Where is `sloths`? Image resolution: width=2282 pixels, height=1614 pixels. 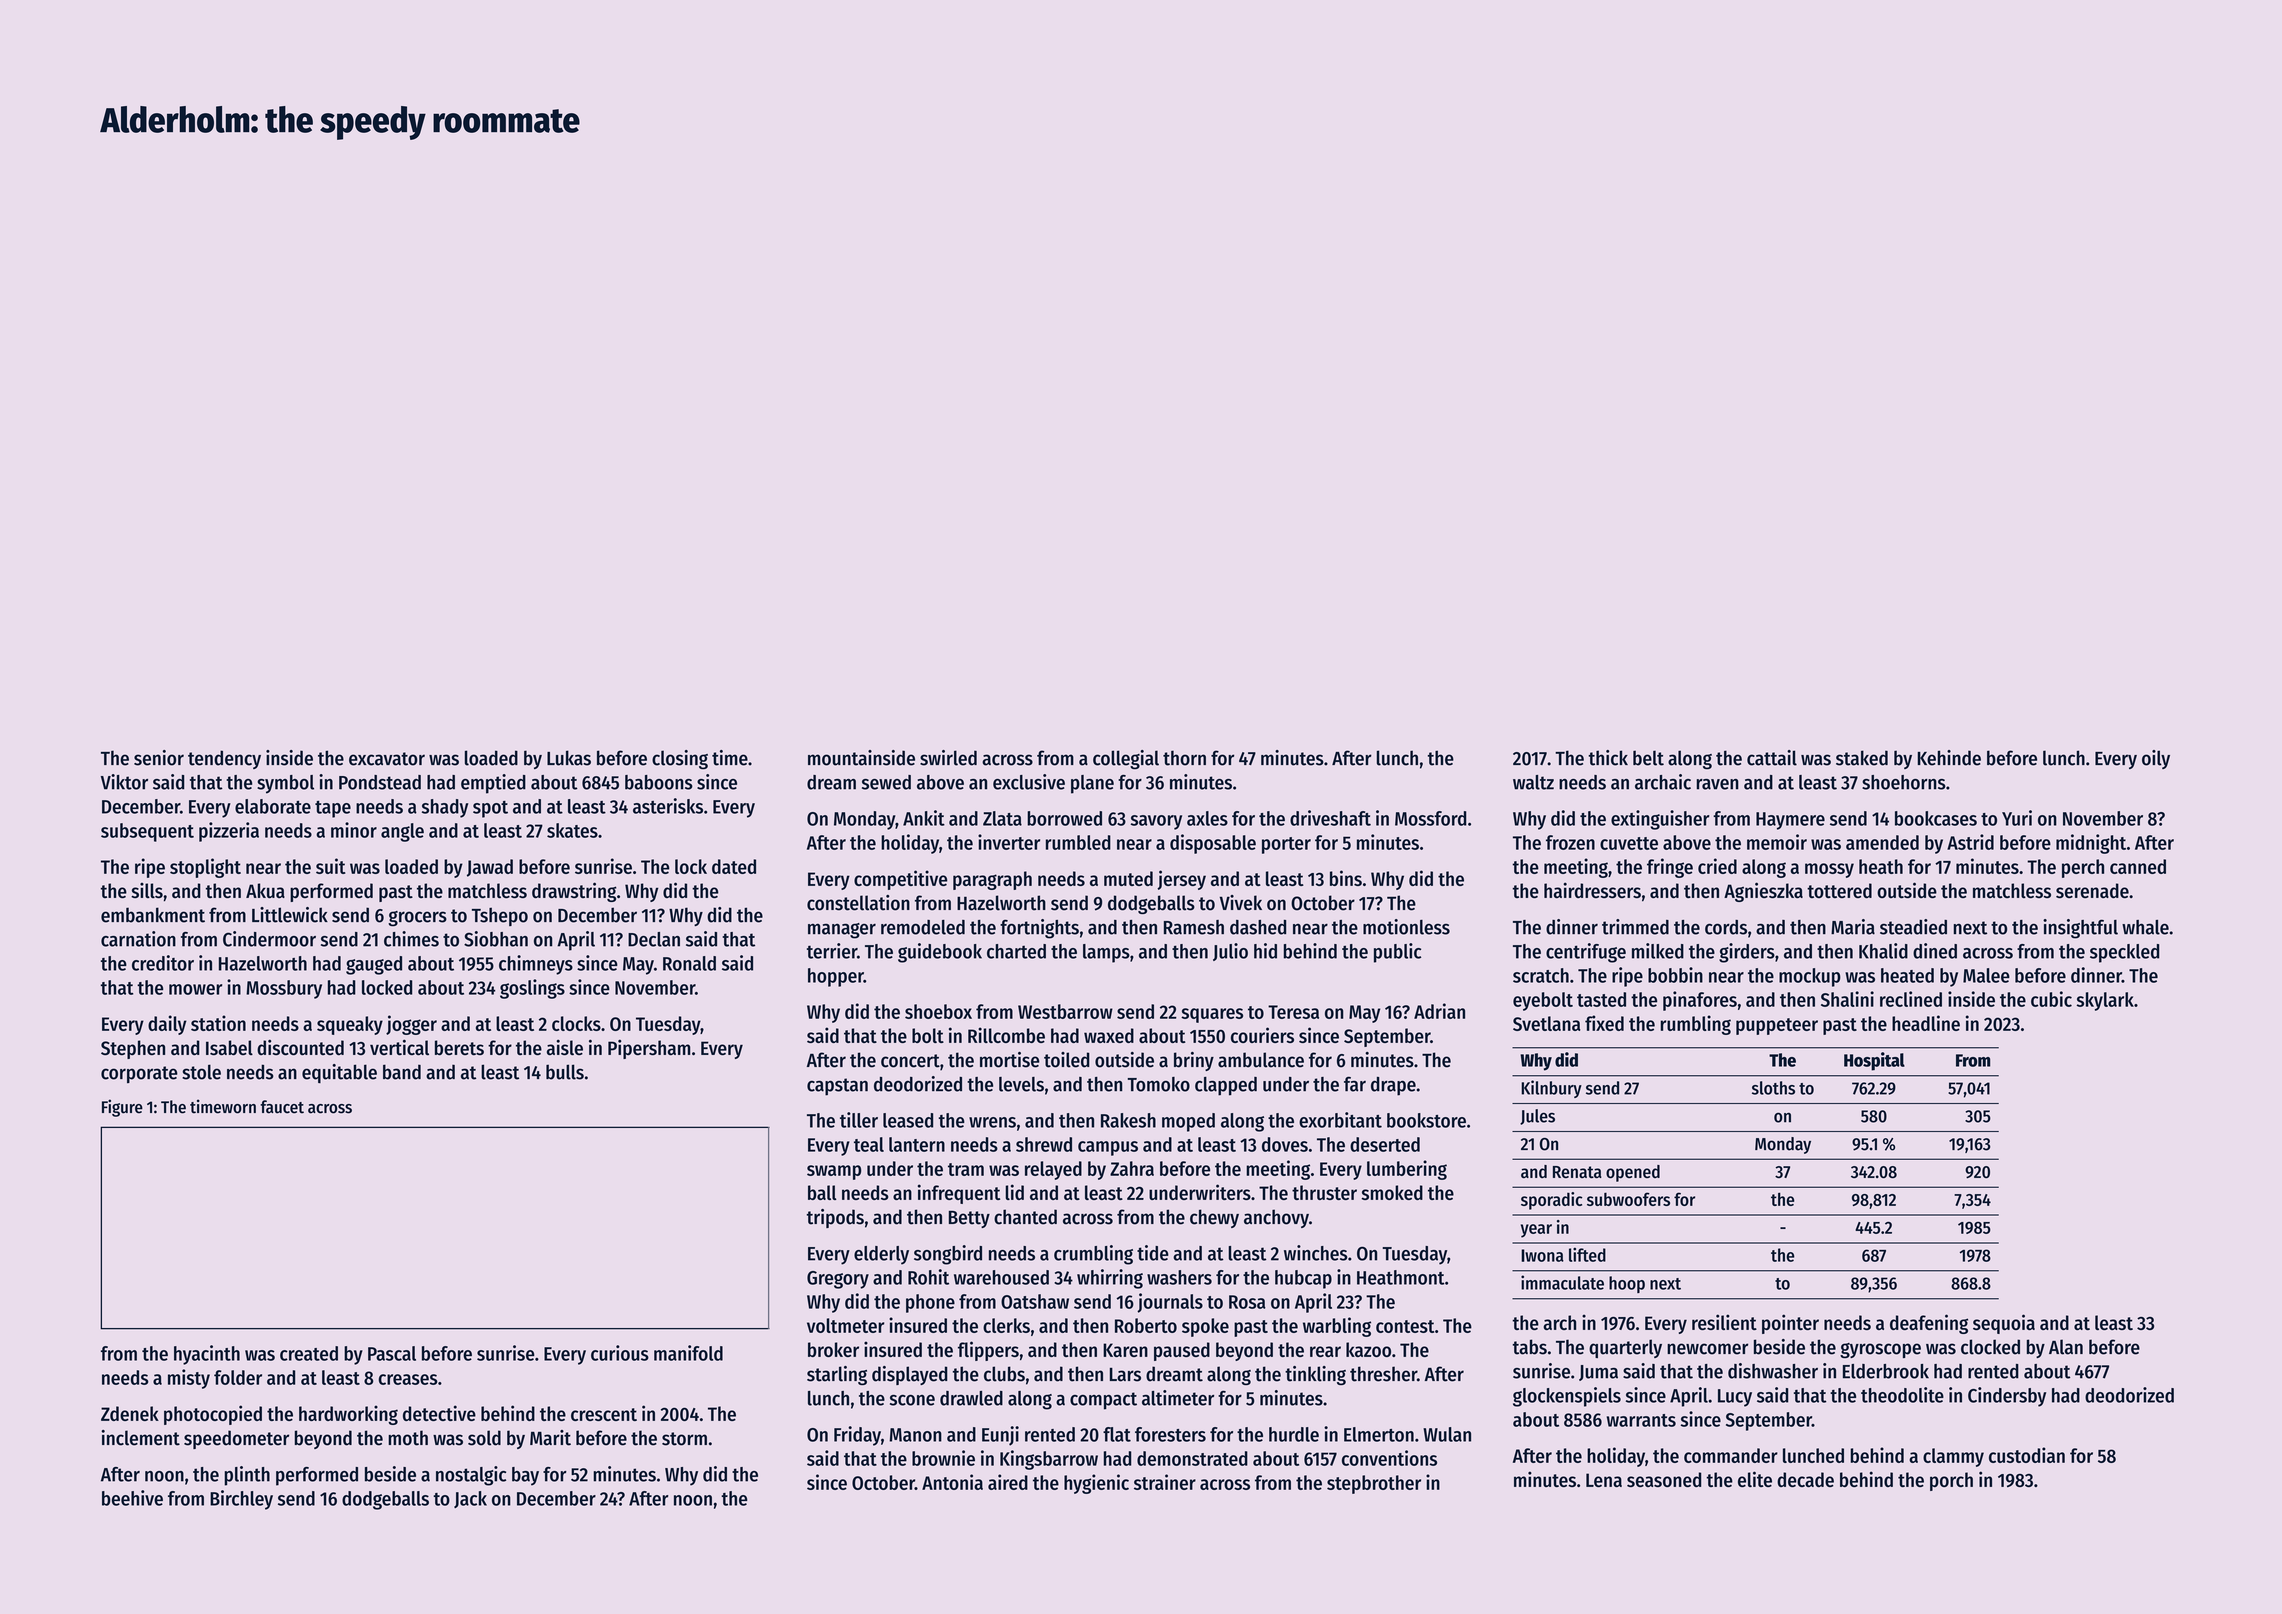
sloths is located at coordinates (1773, 1088).
